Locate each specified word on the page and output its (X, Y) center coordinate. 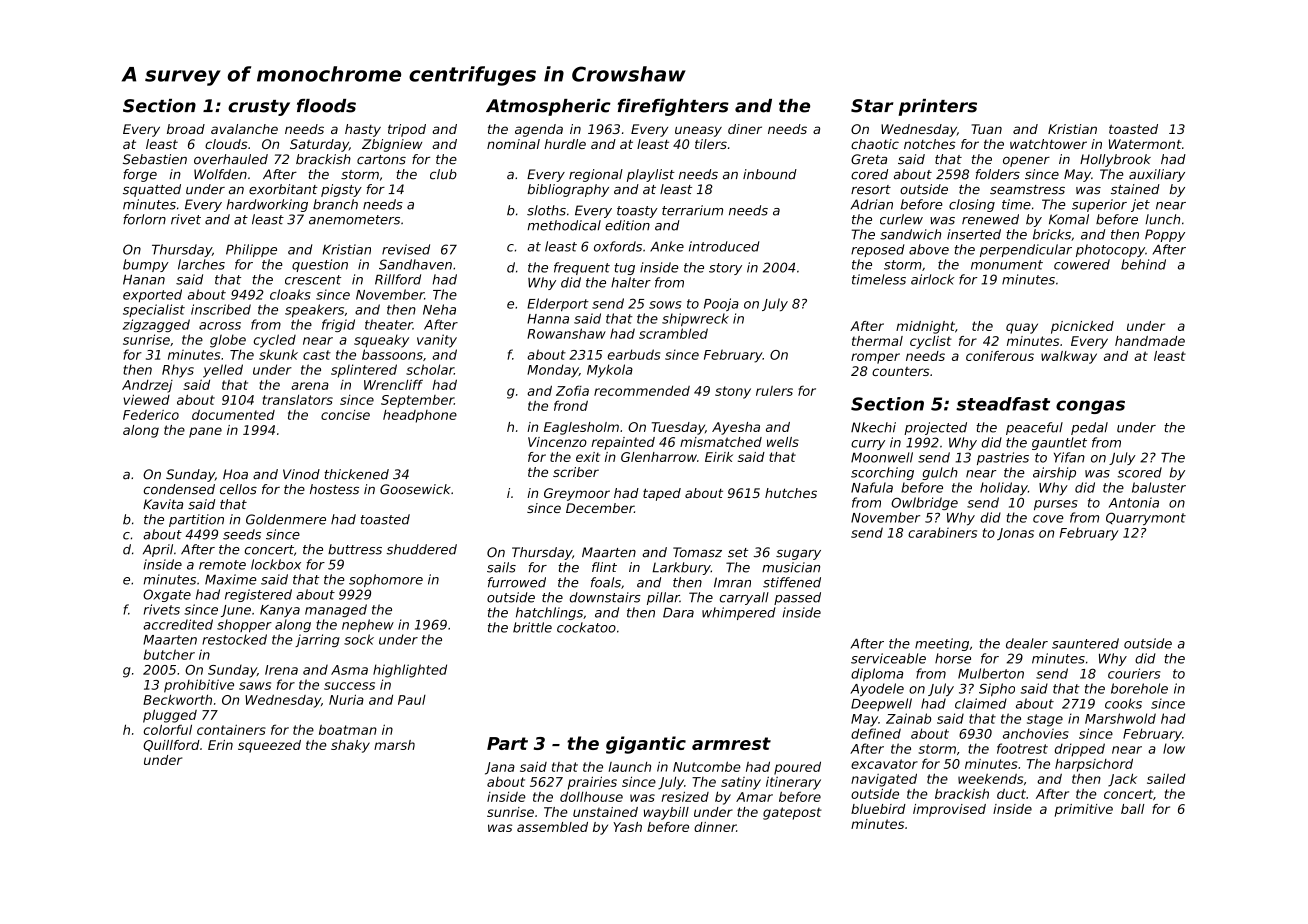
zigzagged (156, 325)
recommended (642, 391)
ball (1132, 809)
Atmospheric (548, 107)
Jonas (1015, 534)
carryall (744, 598)
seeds (242, 534)
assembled (552, 827)
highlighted (410, 671)
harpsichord (1094, 765)
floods (326, 106)
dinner (715, 827)
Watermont (1145, 144)
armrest (731, 743)
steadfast (1003, 404)
